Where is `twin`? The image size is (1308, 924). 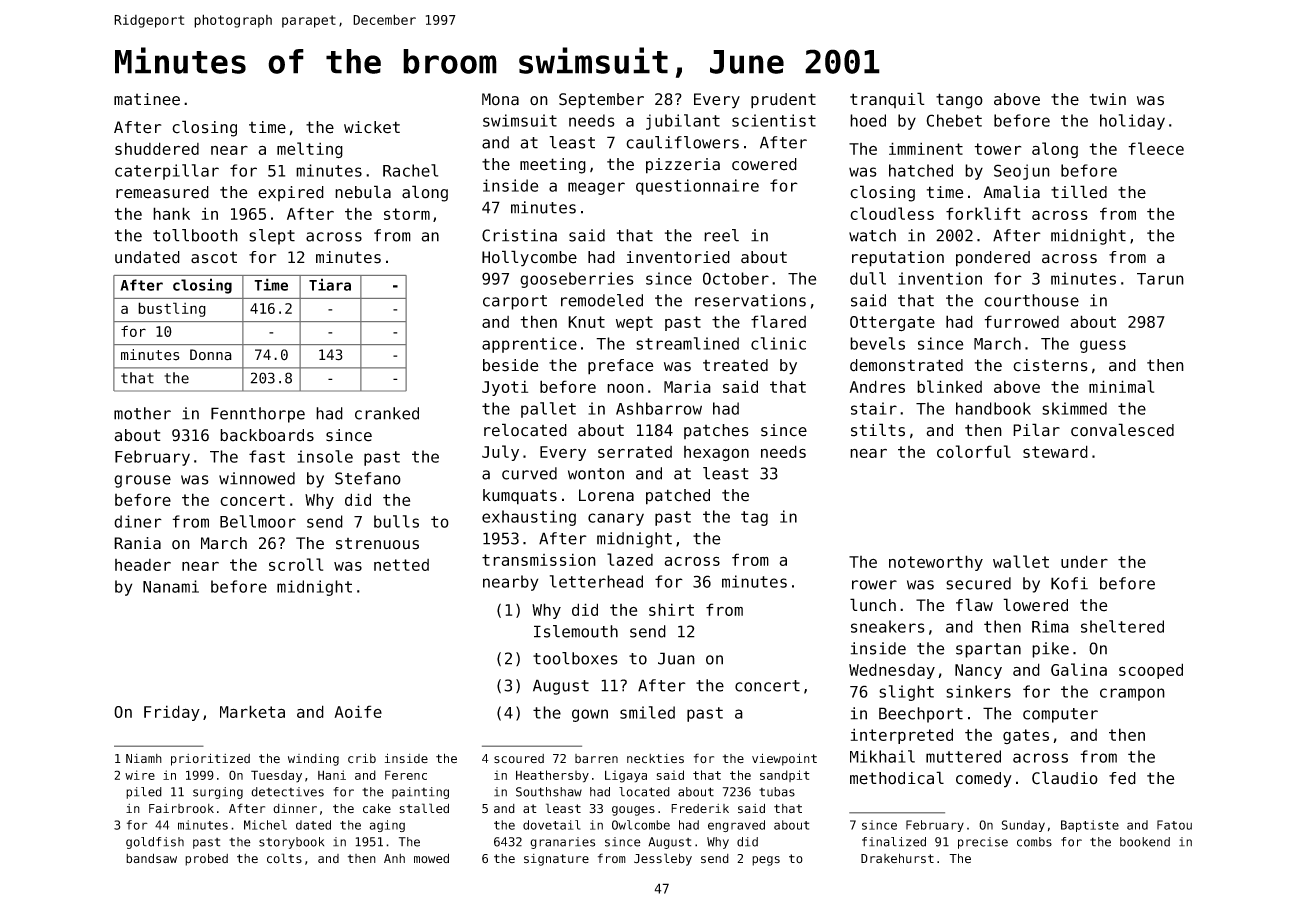
twin is located at coordinates (1108, 99).
